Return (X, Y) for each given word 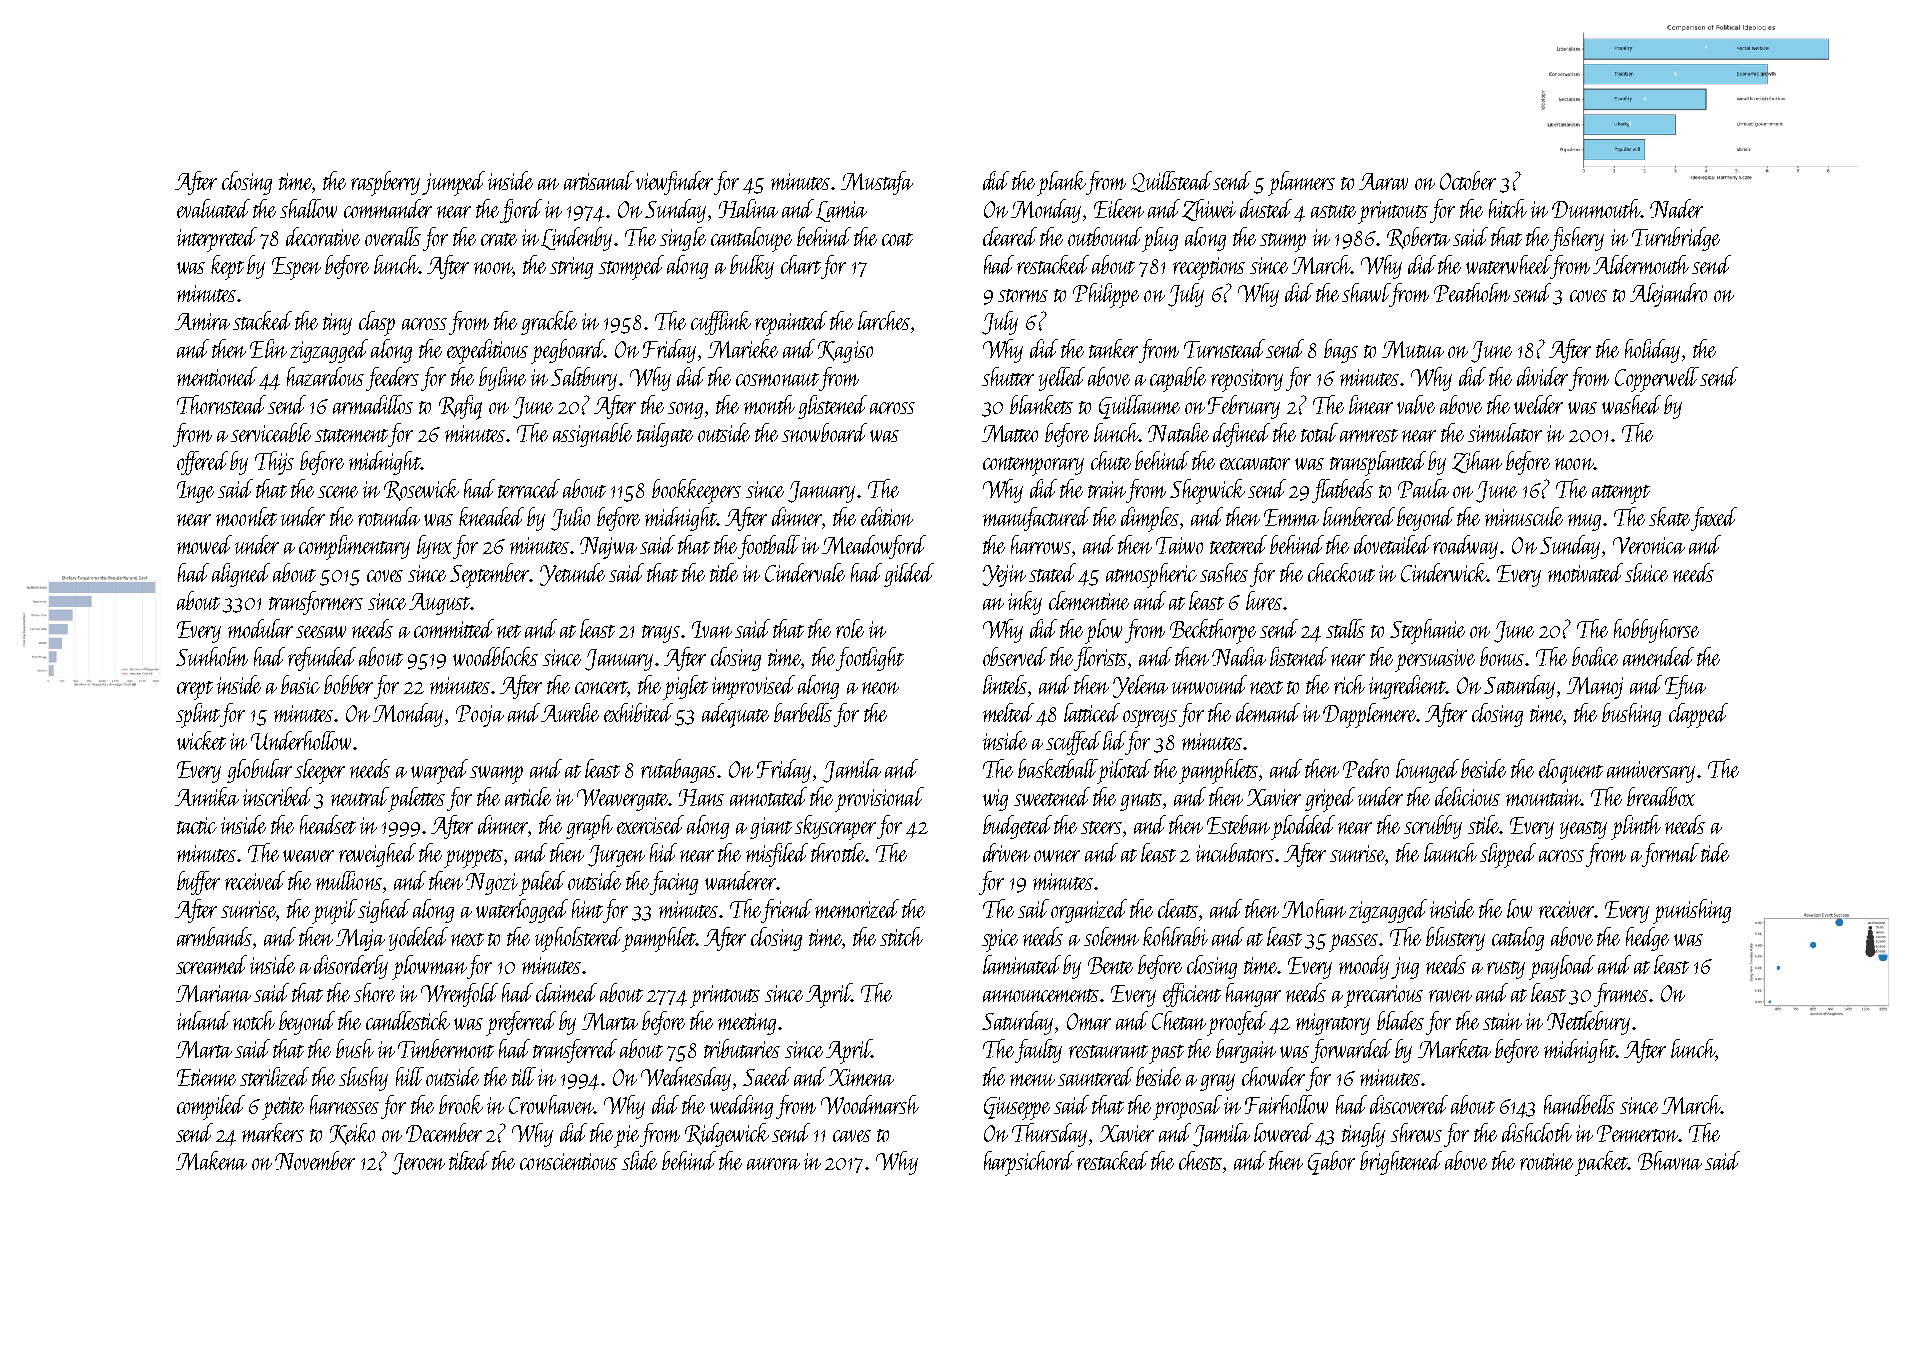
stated (1052, 572)
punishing (1692, 911)
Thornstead (221, 404)
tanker (1113, 348)
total (1319, 432)
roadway (1465, 547)
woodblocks (495, 656)
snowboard (824, 432)
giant (771, 828)
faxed (1714, 519)
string (571, 268)
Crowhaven (552, 1104)
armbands (214, 936)
